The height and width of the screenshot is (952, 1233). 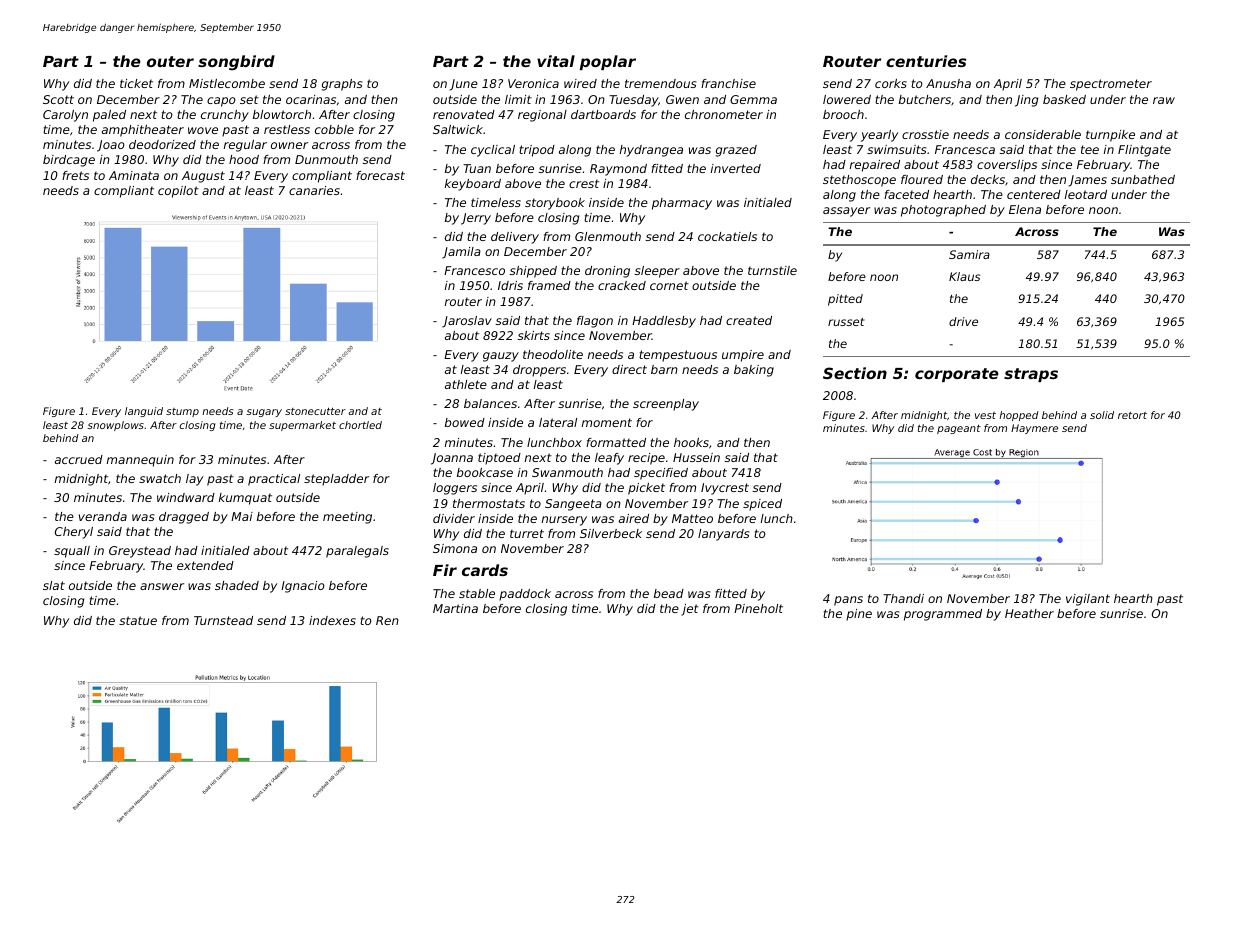 I want to click on straps, so click(x=1031, y=375).
